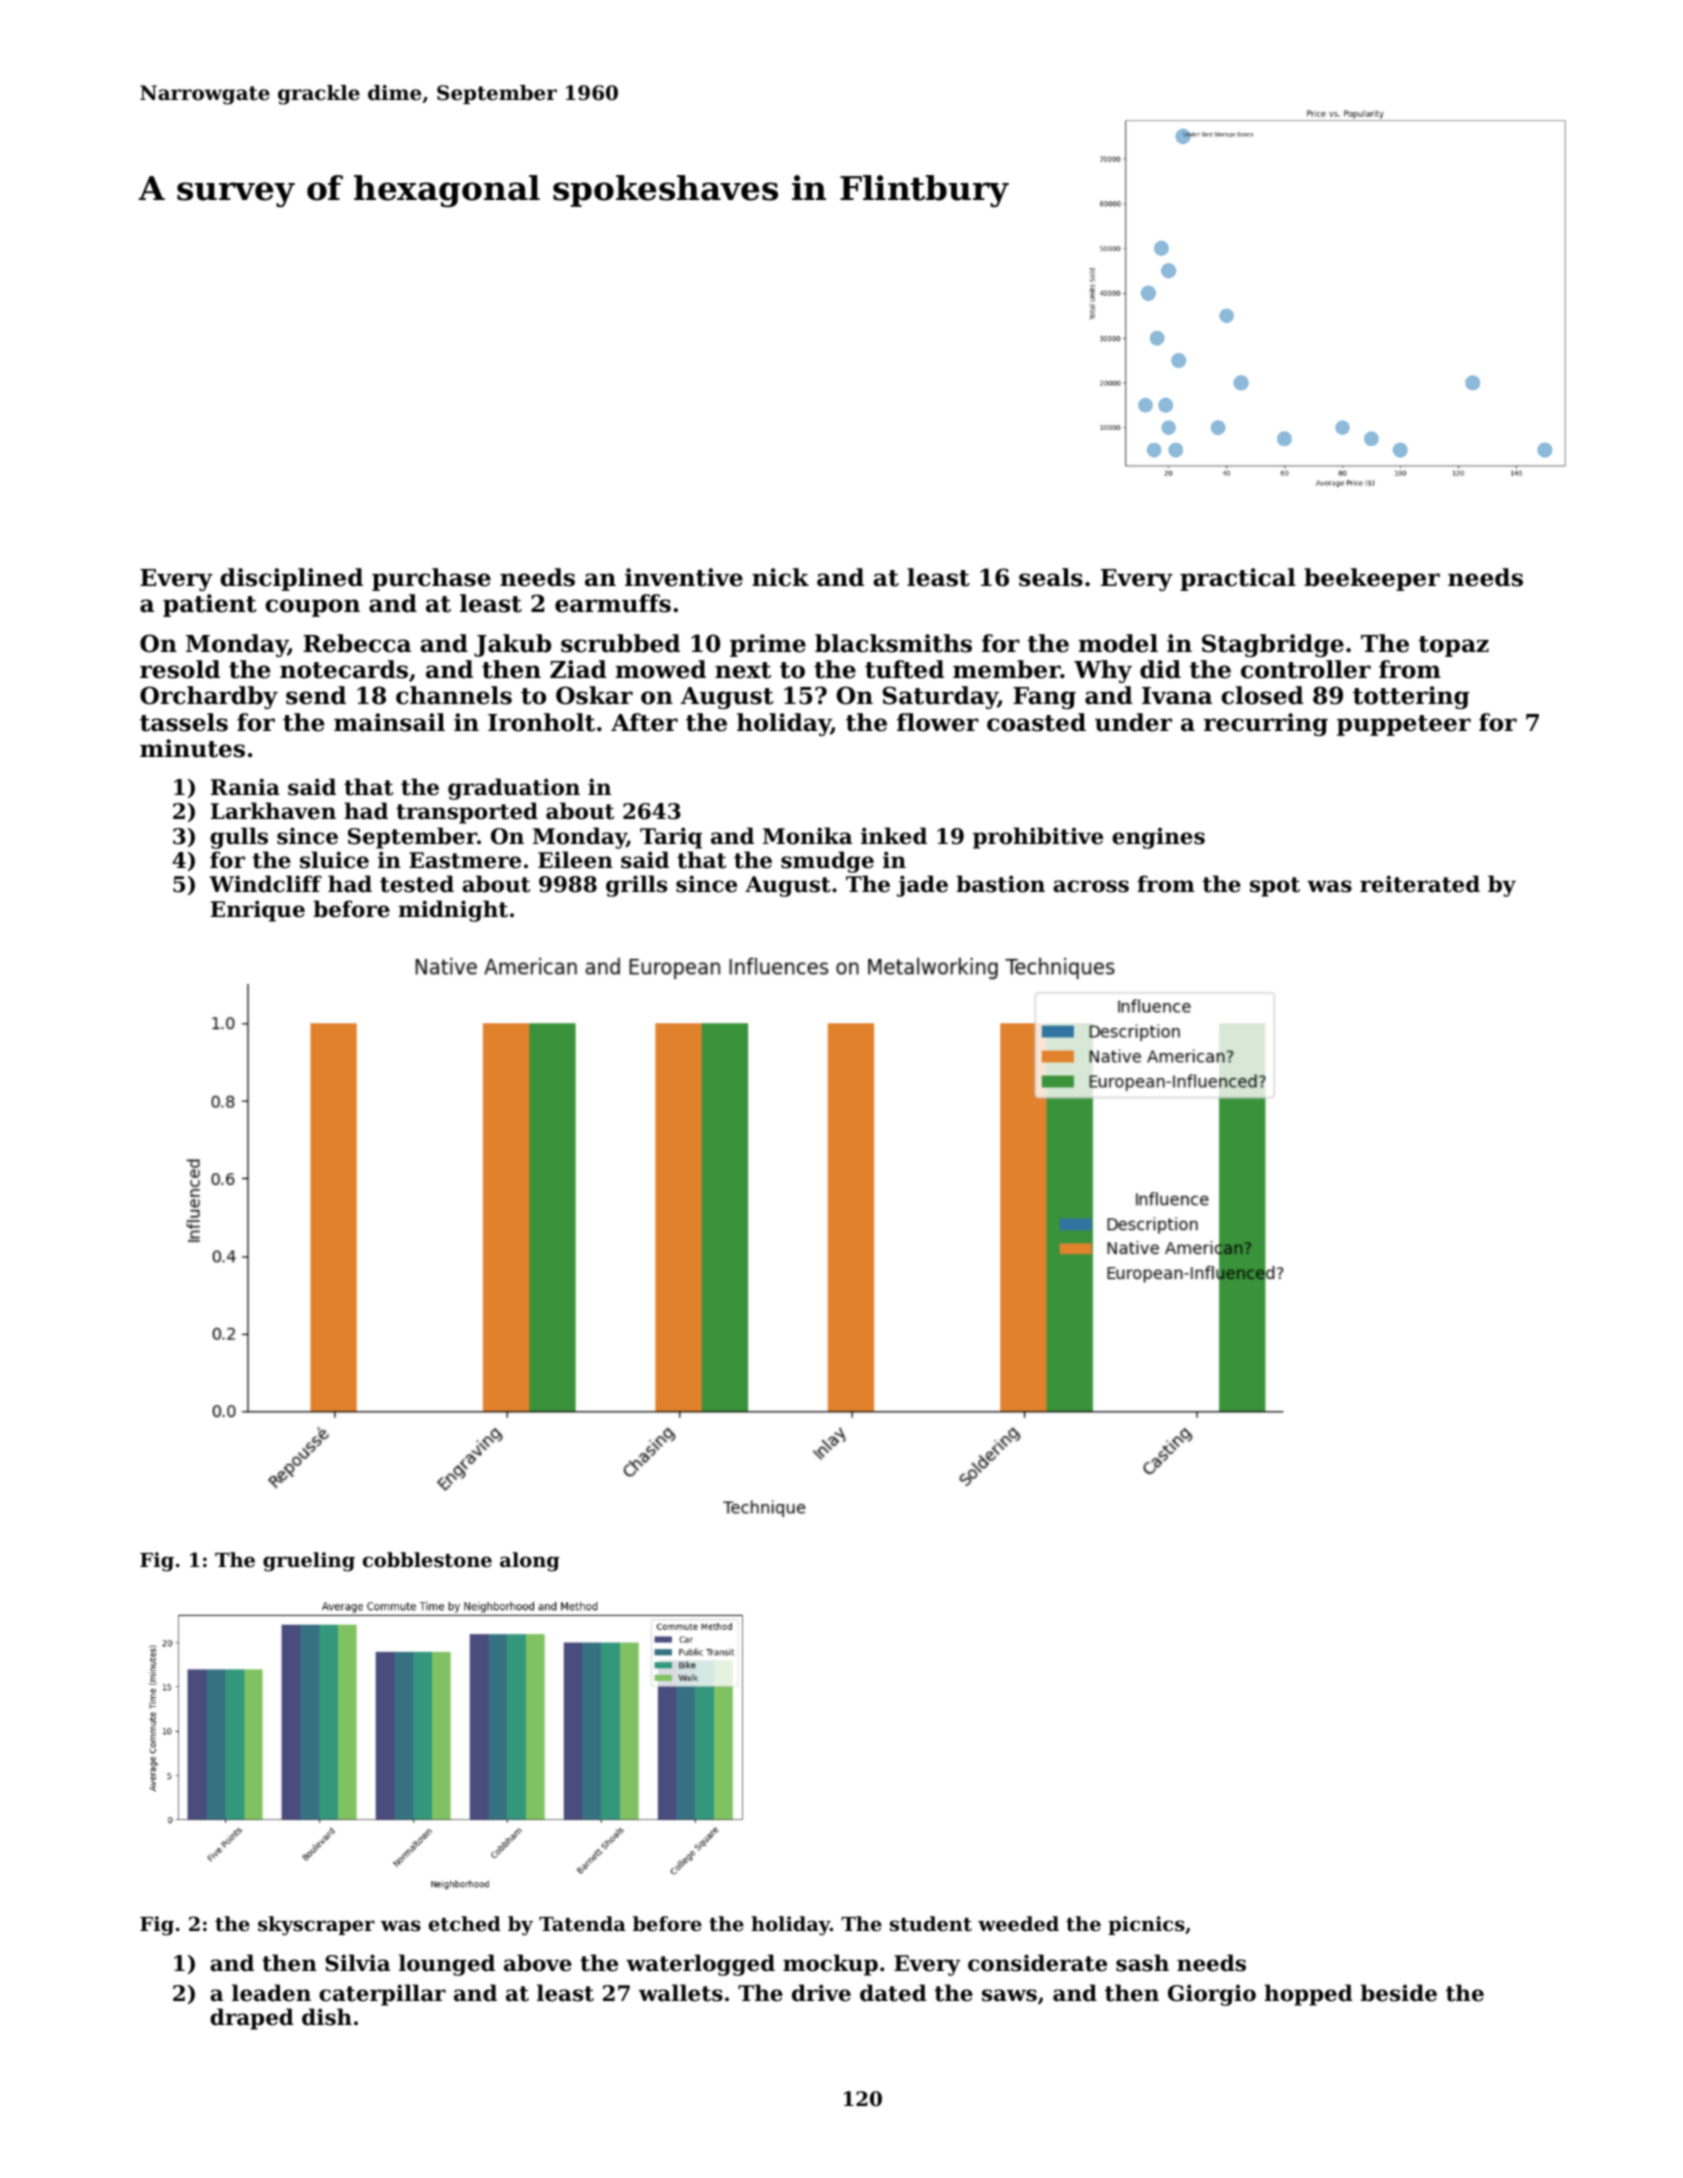  Describe the element at coordinates (1038, 838) in the document. I see `prohibitive` at that location.
